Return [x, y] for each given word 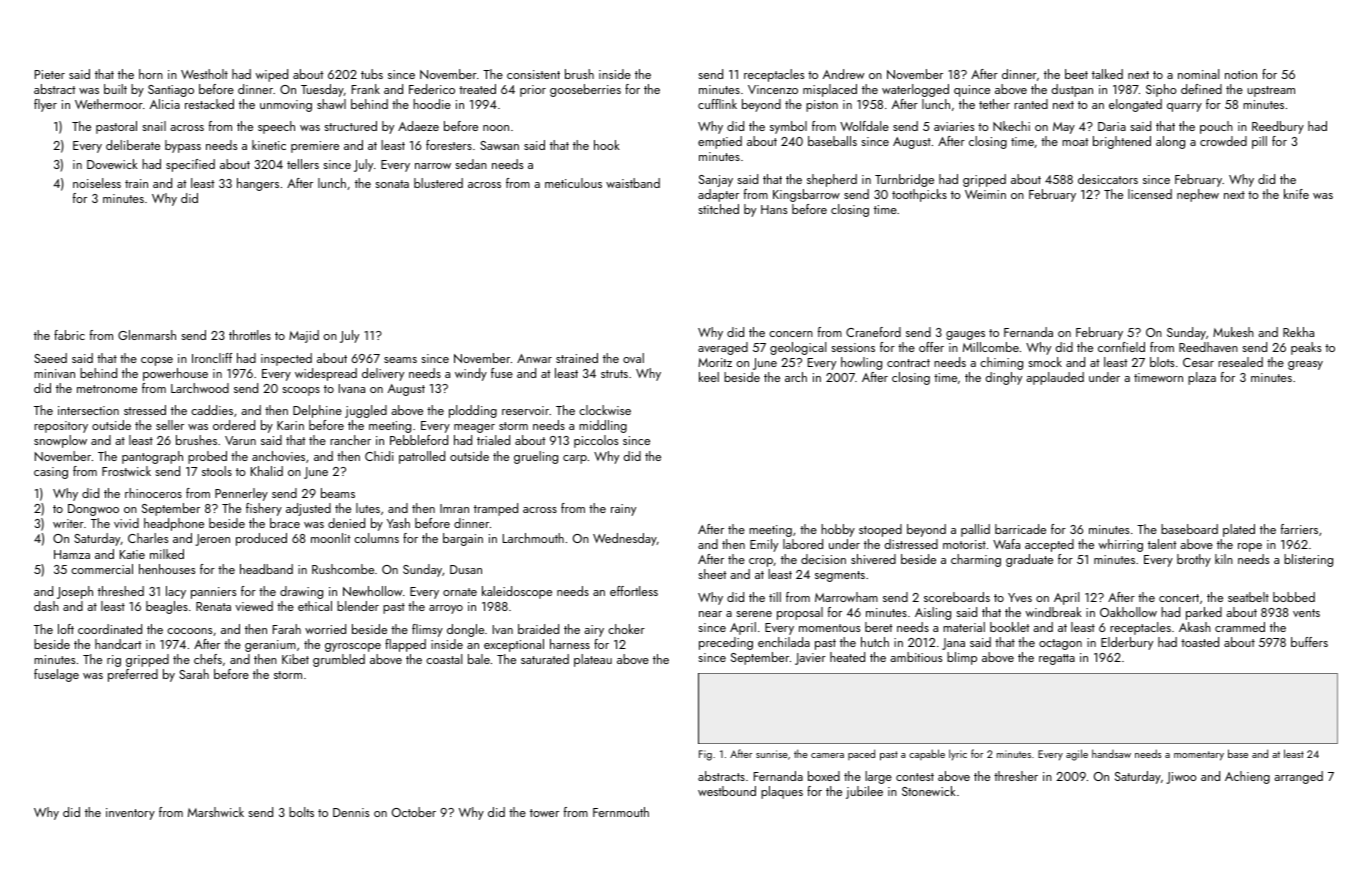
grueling [536, 457]
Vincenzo [773, 89]
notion [1241, 74]
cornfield [1121, 347]
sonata [392, 184]
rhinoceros [153, 493]
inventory [130, 814]
